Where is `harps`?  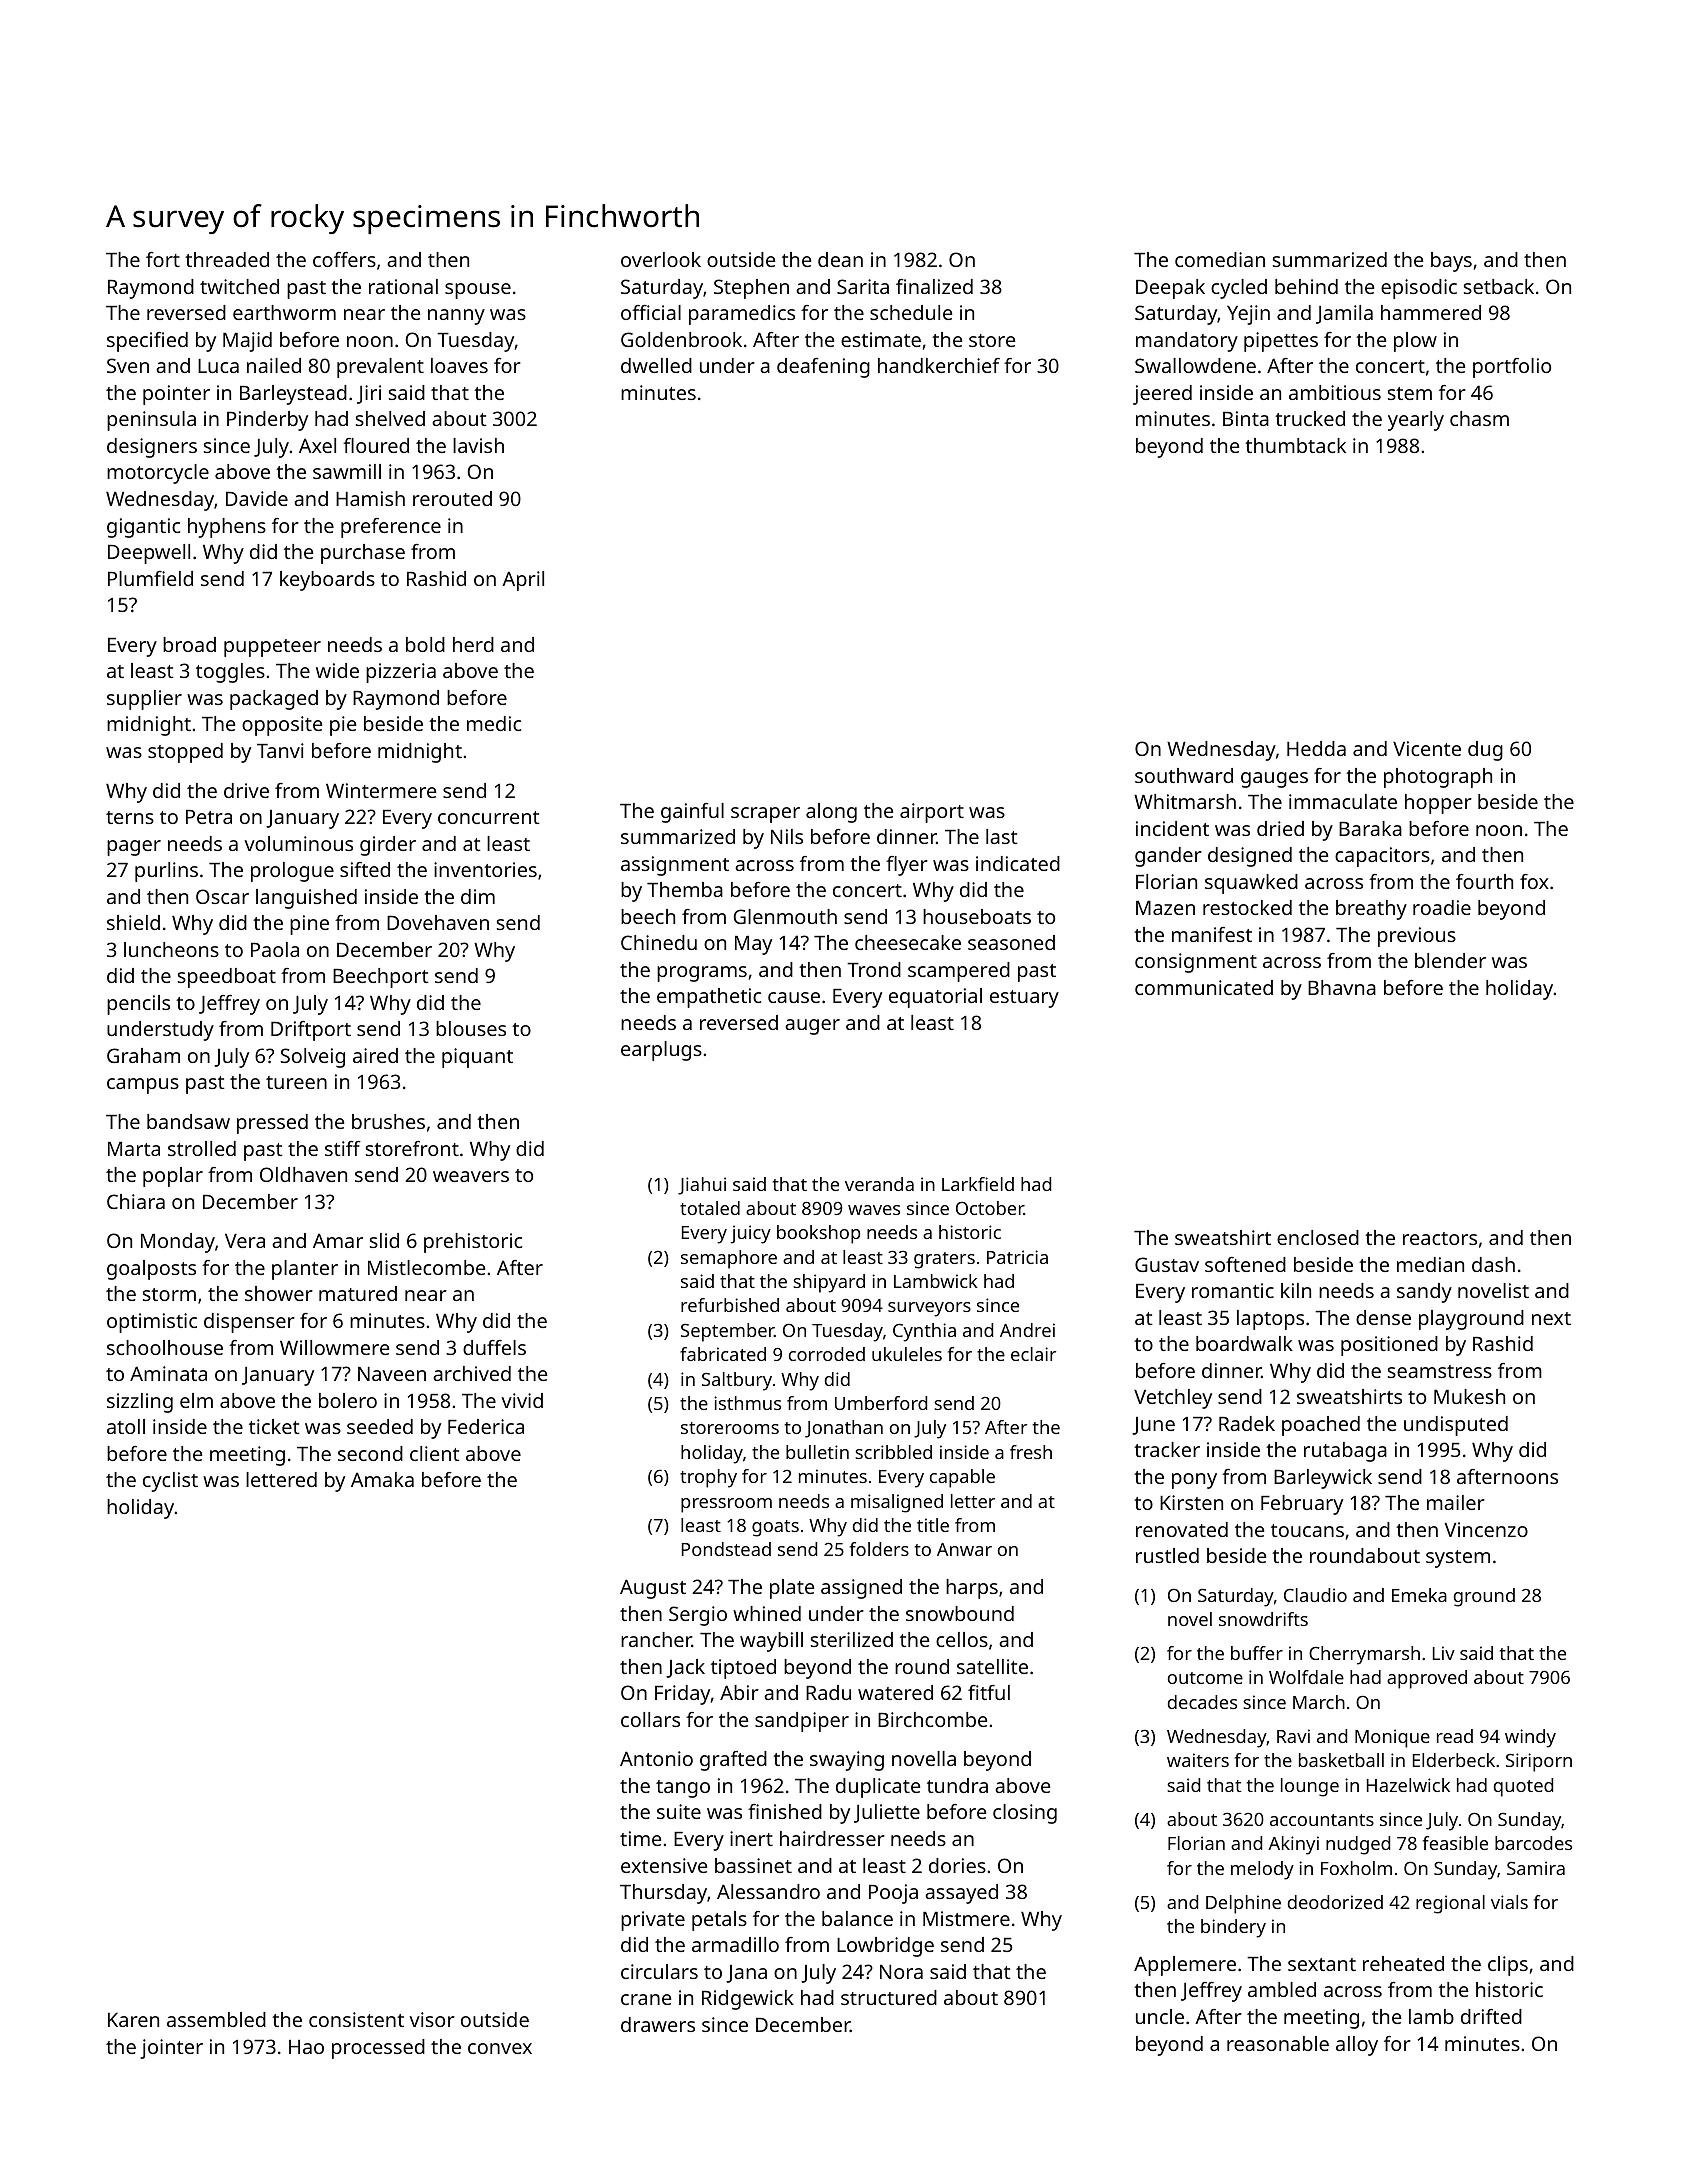
harps is located at coordinates (972, 1589).
